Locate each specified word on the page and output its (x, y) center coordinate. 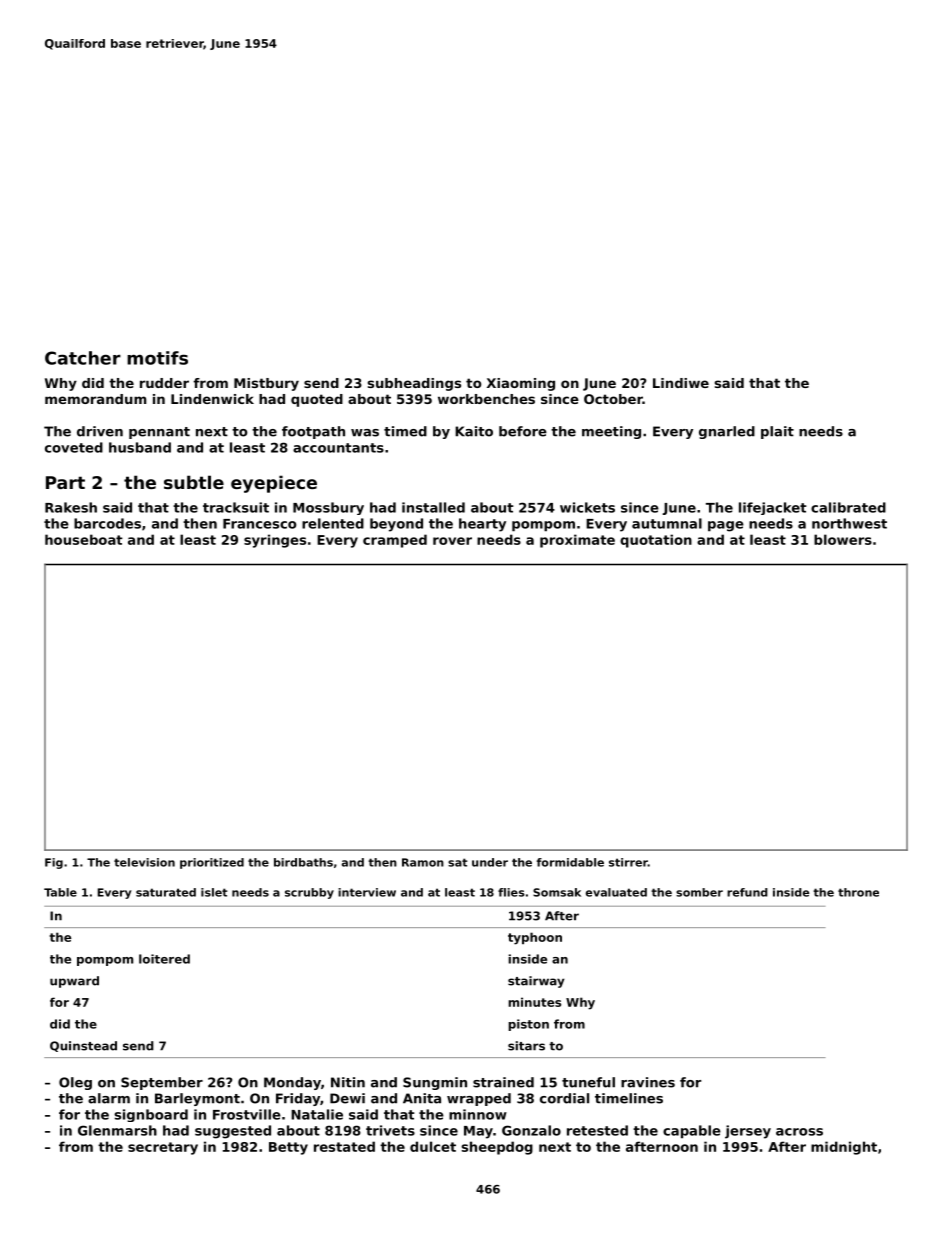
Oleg (75, 1083)
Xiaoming (521, 384)
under (490, 862)
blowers (843, 539)
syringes (275, 541)
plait (777, 432)
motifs (157, 358)
